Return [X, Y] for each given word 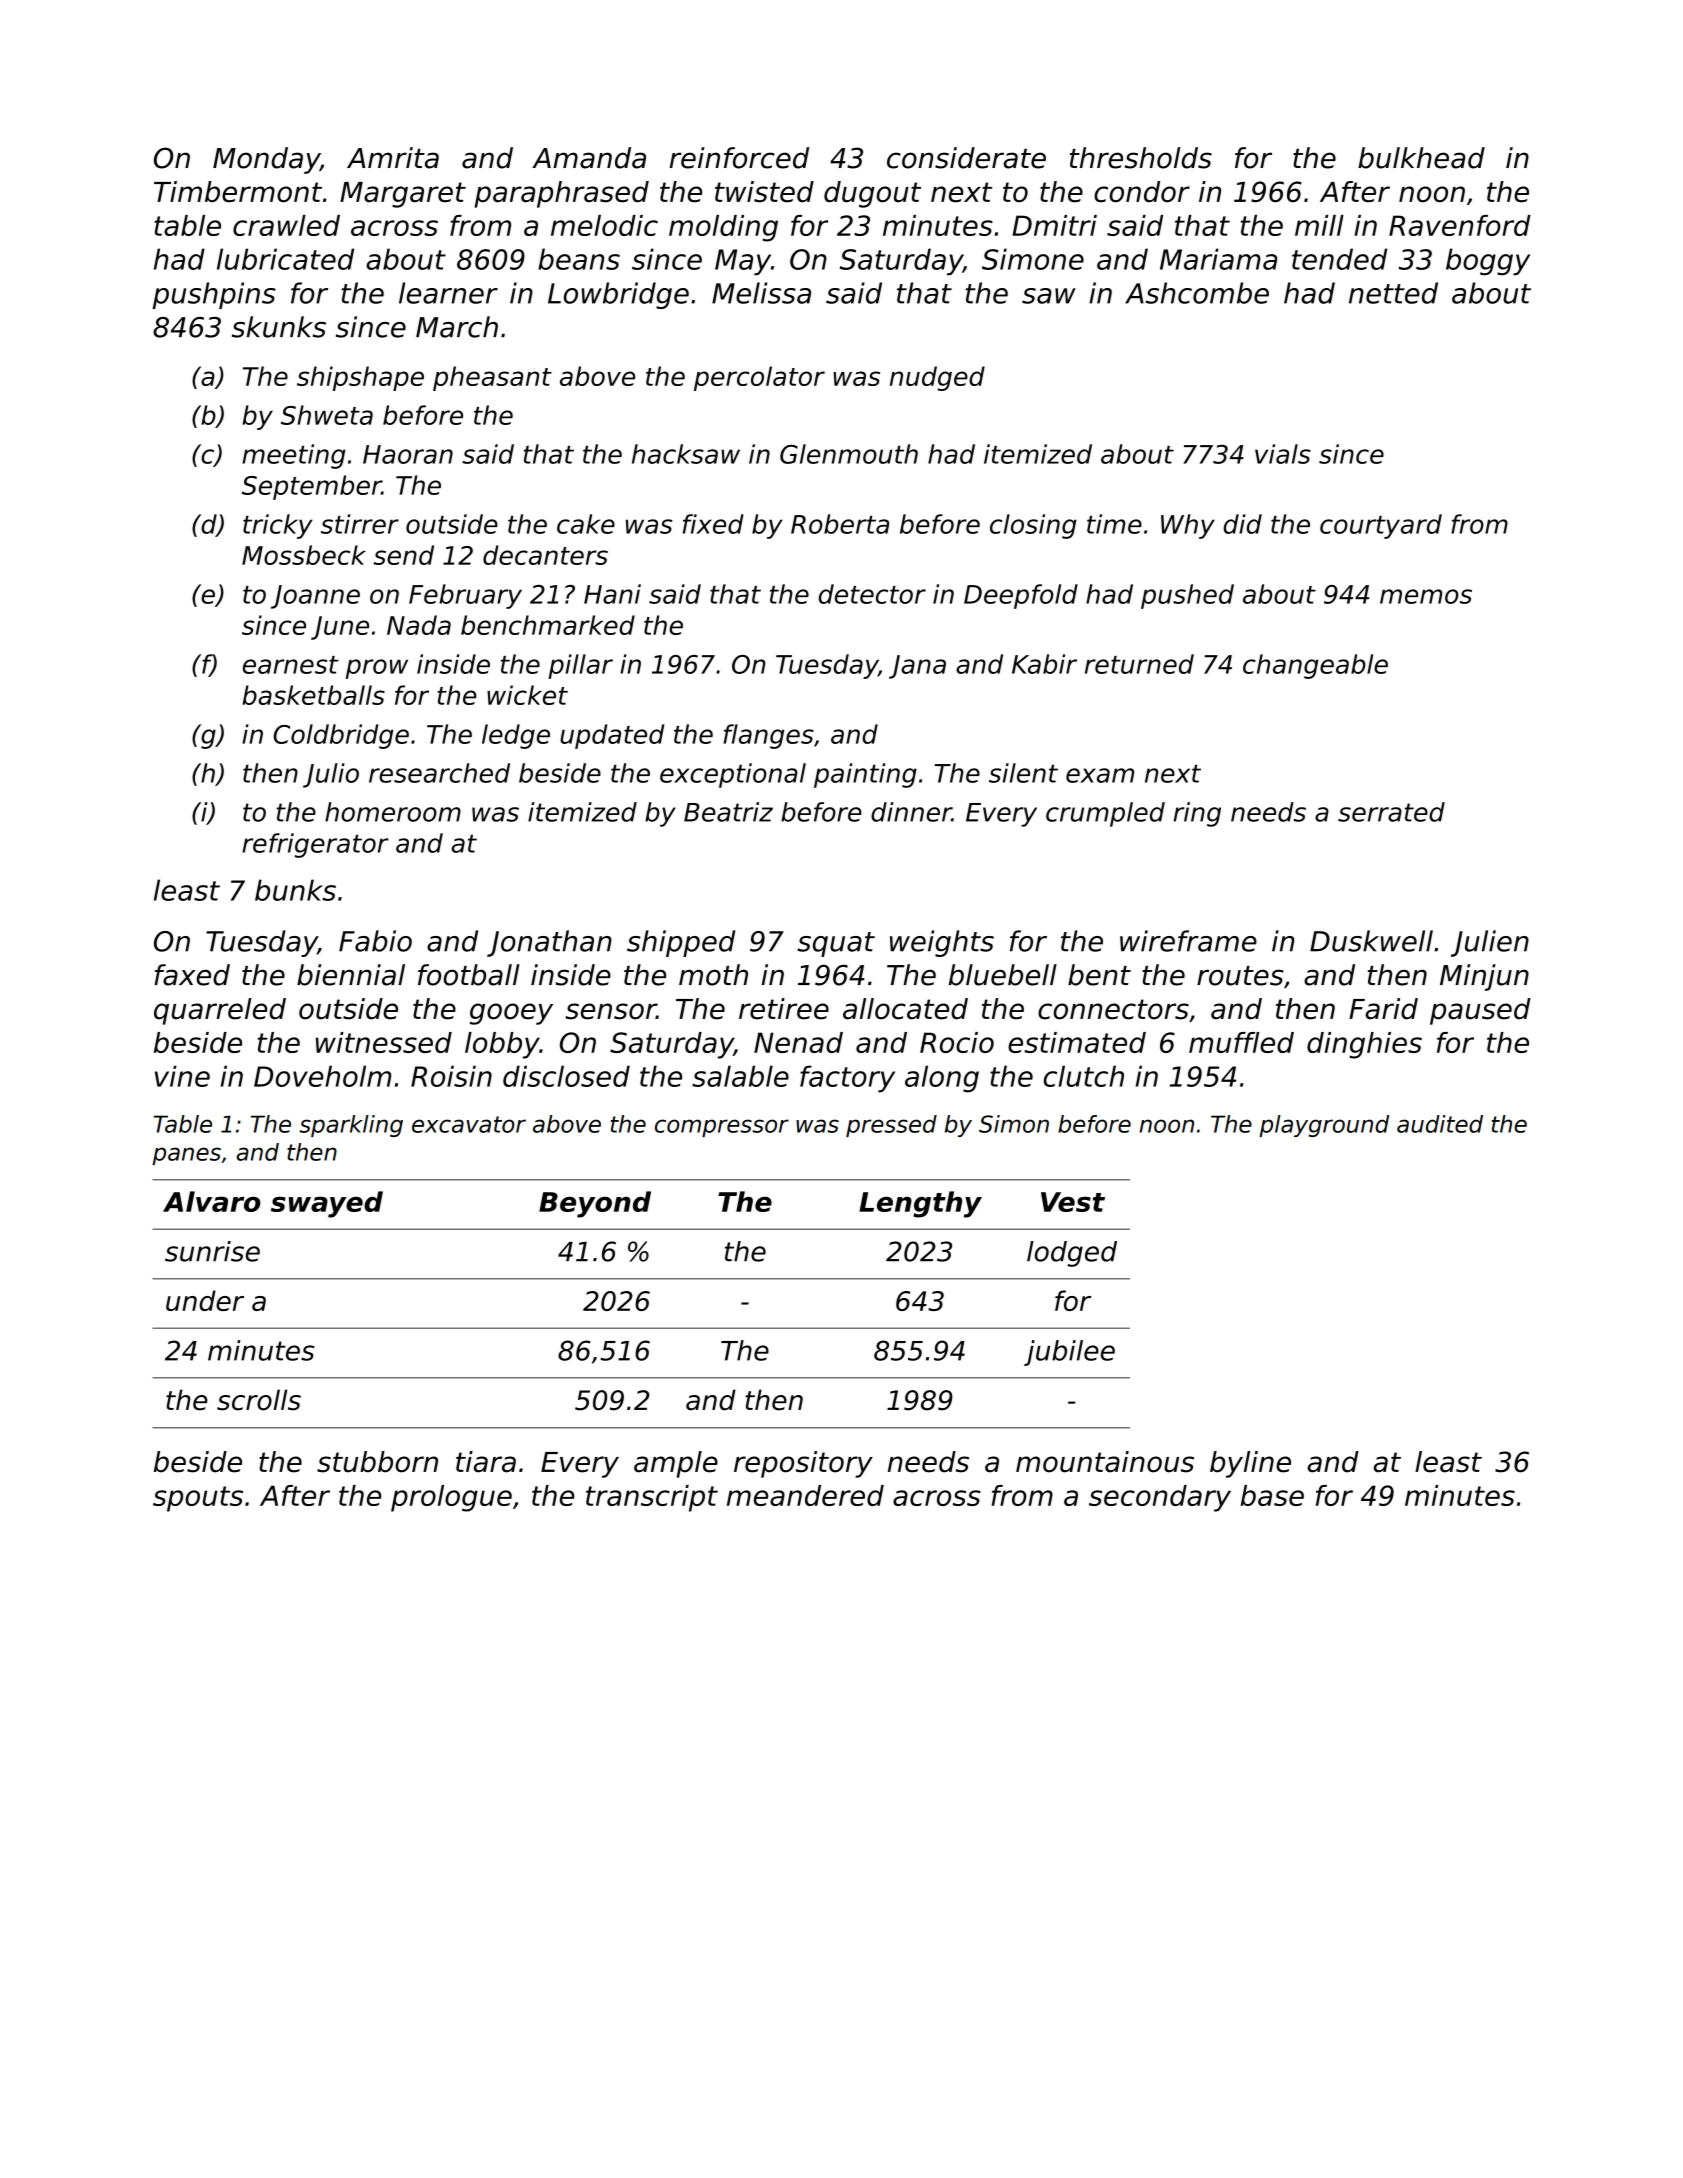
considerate [966, 158]
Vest [1073, 1202]
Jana [917, 667]
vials [1283, 454]
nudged [937, 378]
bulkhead [1421, 158]
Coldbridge [341, 736]
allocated [905, 1009]
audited [1440, 1124]
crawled [286, 225]
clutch [1084, 1076]
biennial [351, 975]
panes [186, 1156]
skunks [279, 327]
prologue [451, 1498]
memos [1426, 596]
